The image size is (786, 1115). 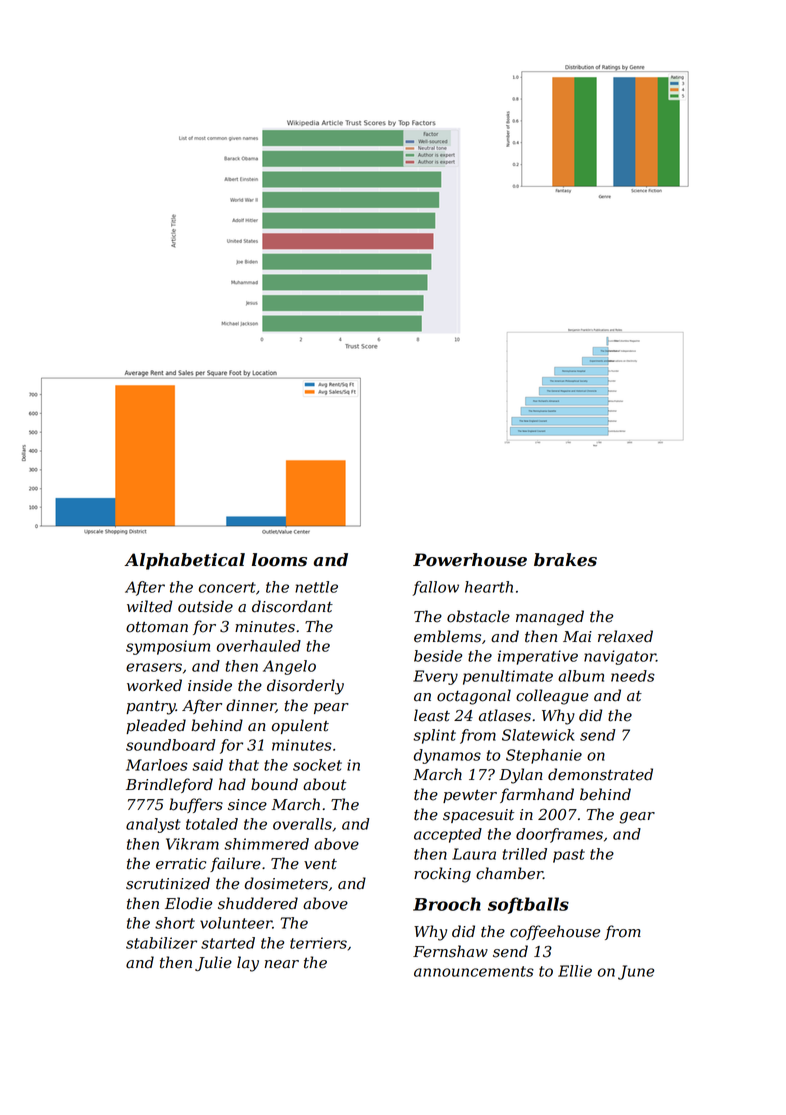 I want to click on Fernshaw, so click(x=450, y=951).
